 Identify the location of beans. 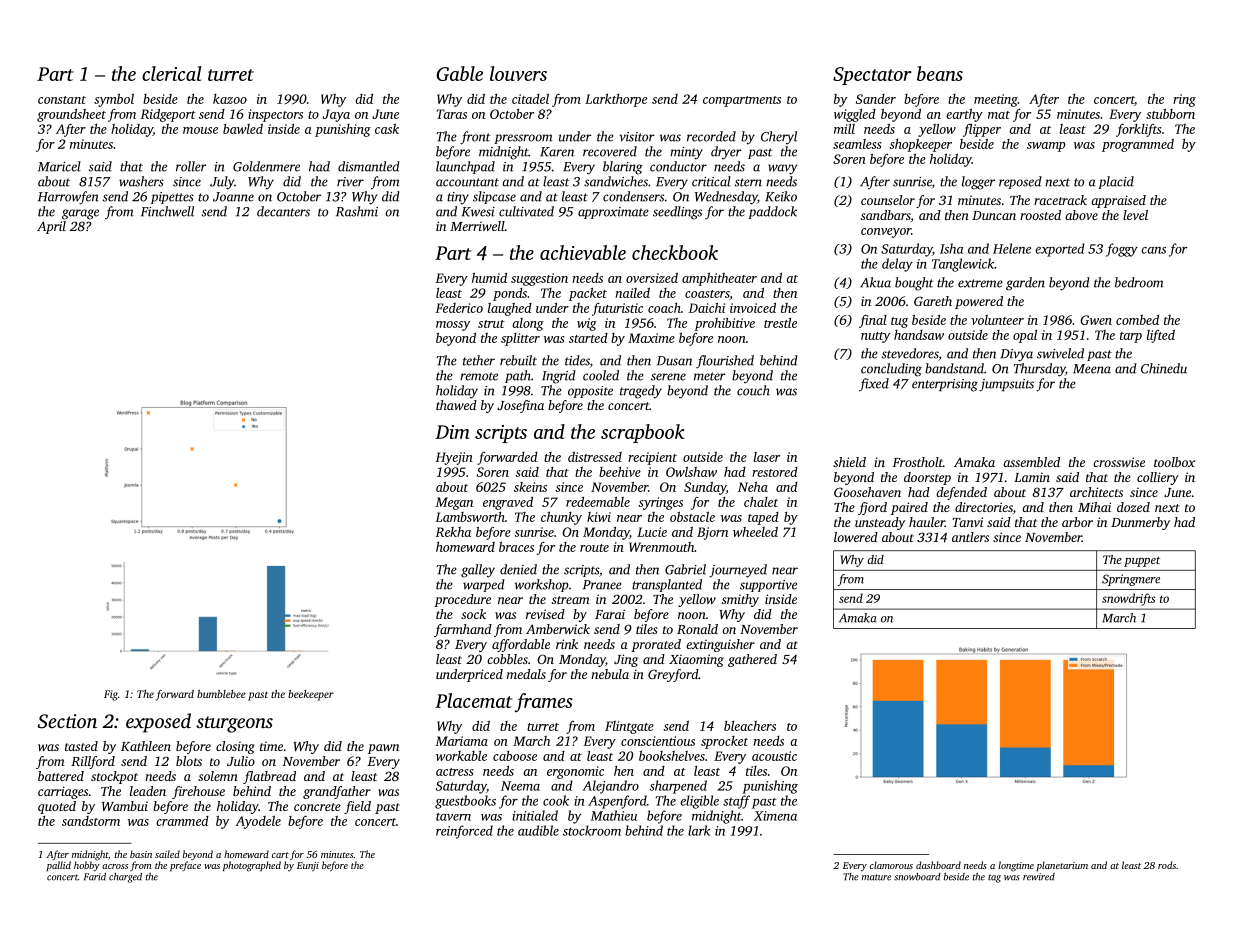
(940, 73).
